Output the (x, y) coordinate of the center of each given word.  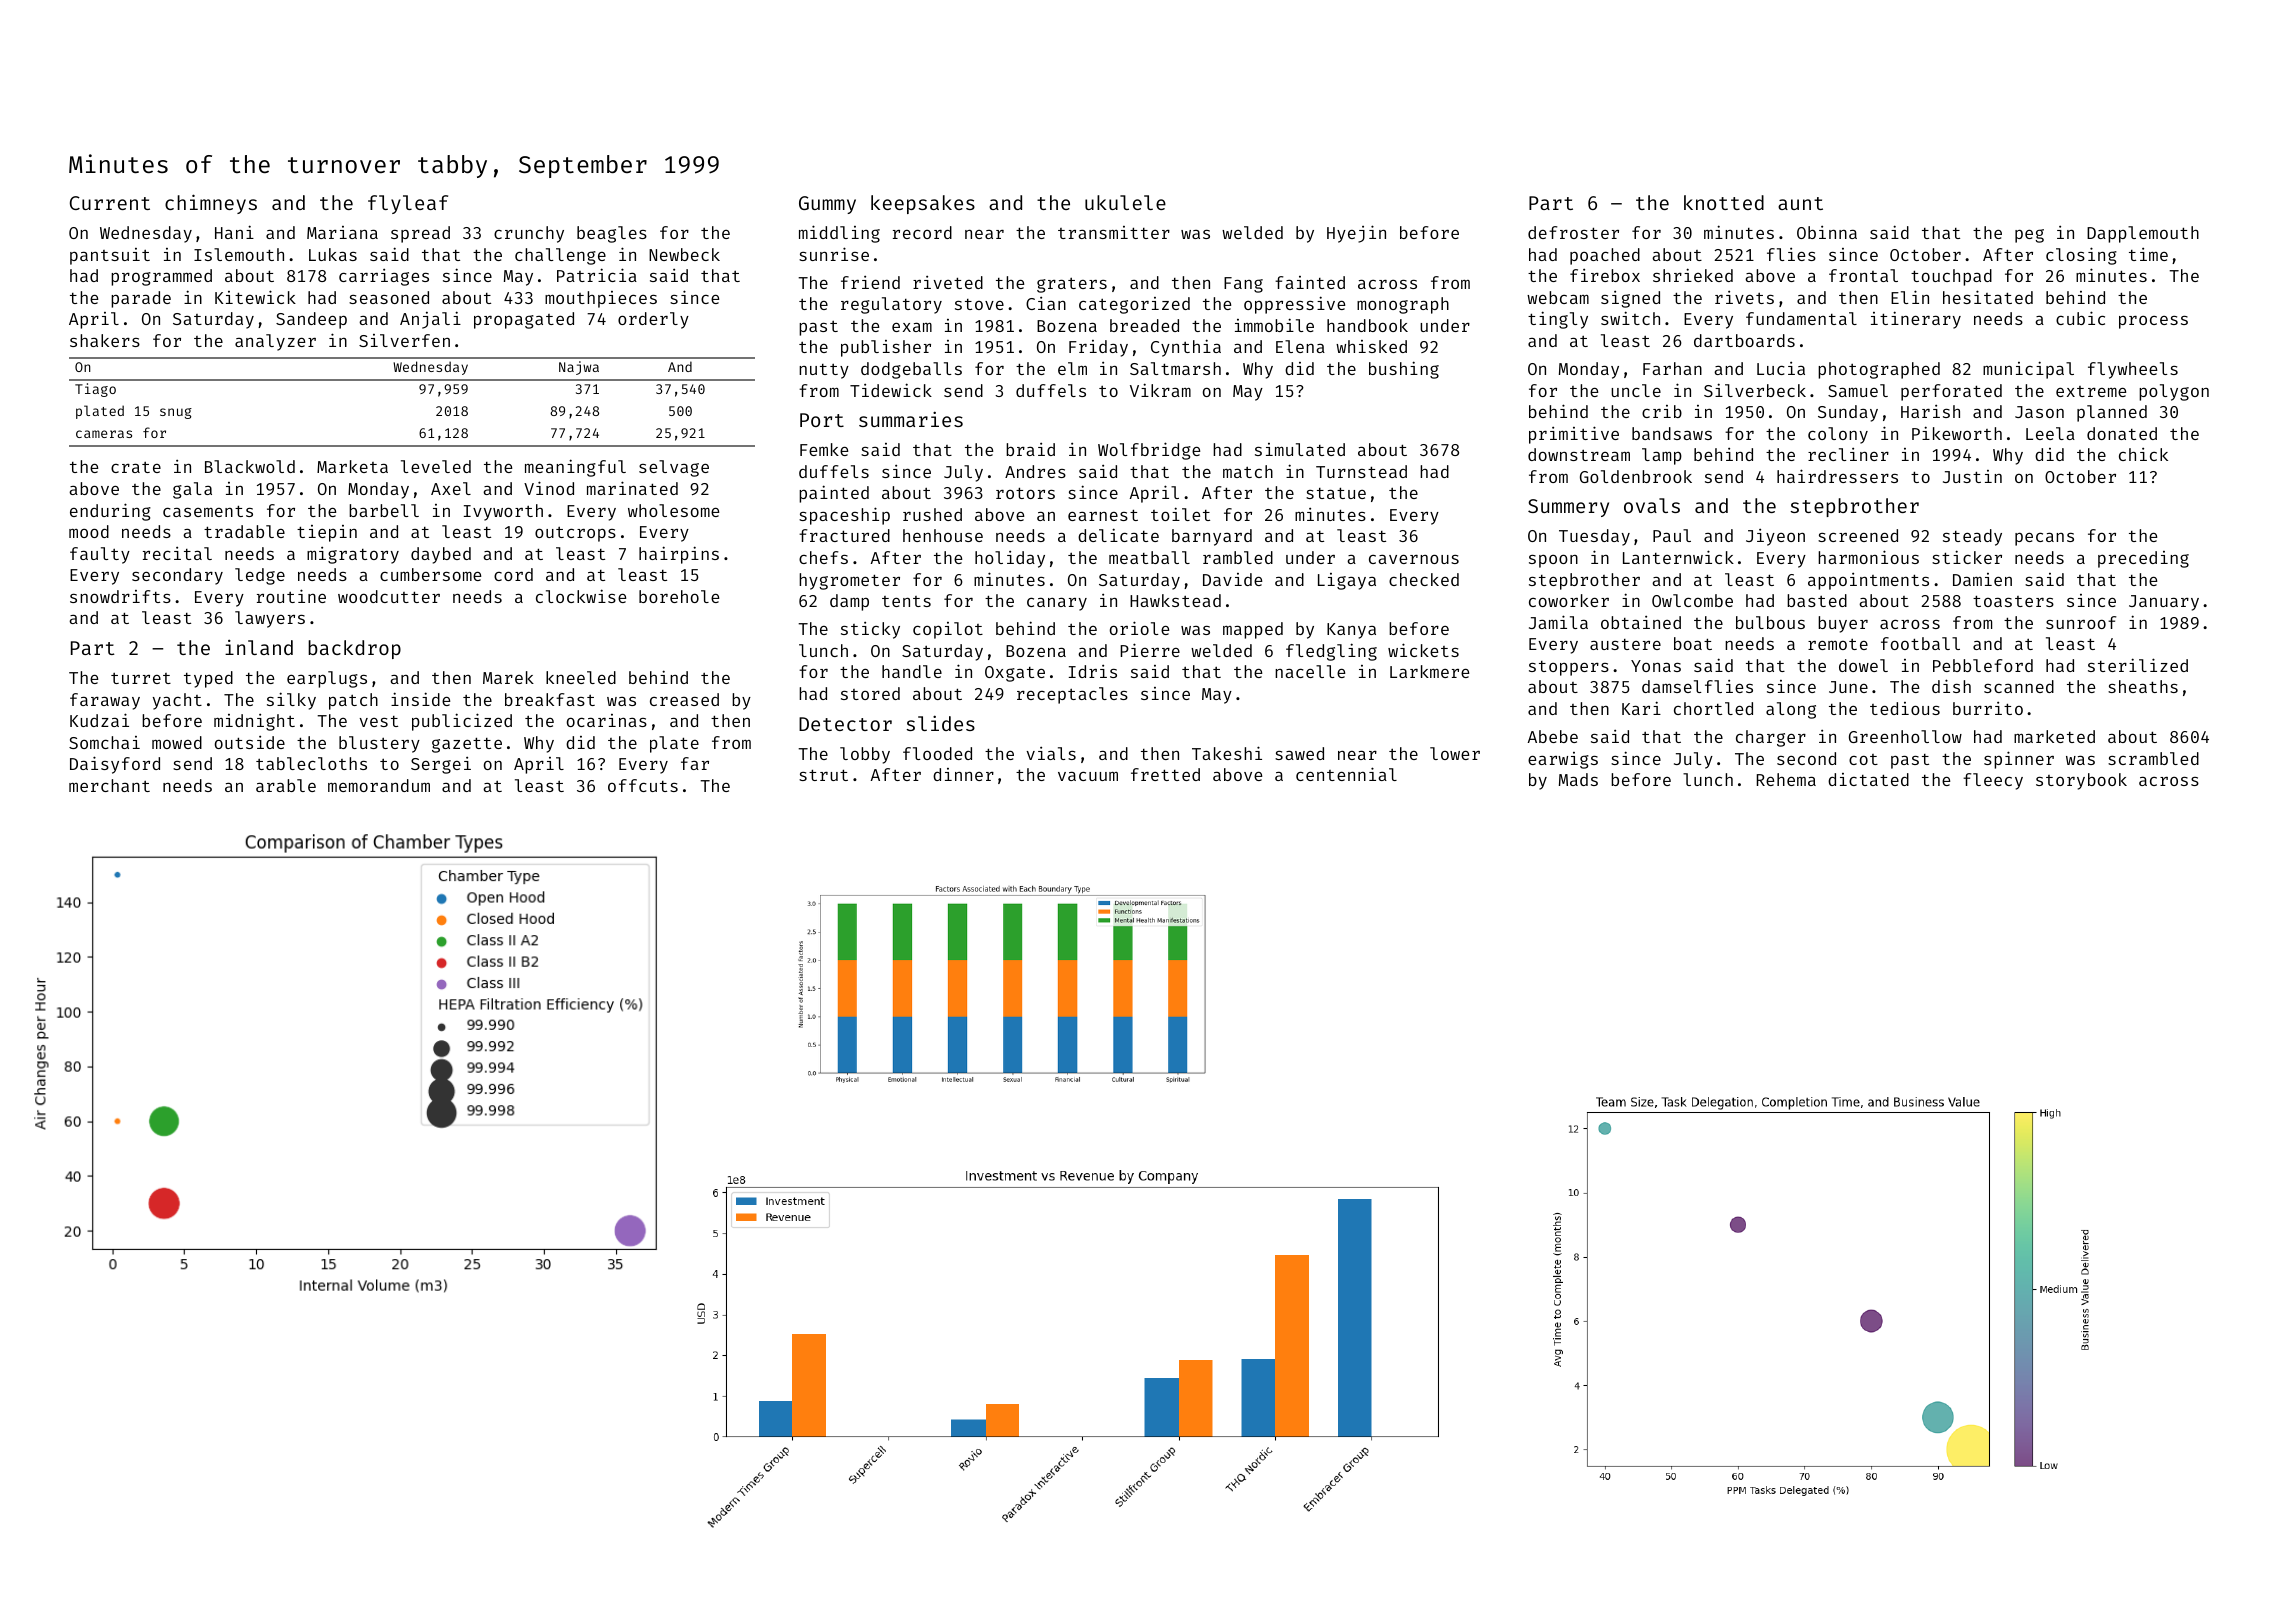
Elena (1300, 346)
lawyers (270, 619)
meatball (1149, 557)
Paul (1672, 535)
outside (250, 742)
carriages (384, 277)
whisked (1371, 346)
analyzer (275, 342)
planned (2112, 413)
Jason (2039, 412)
